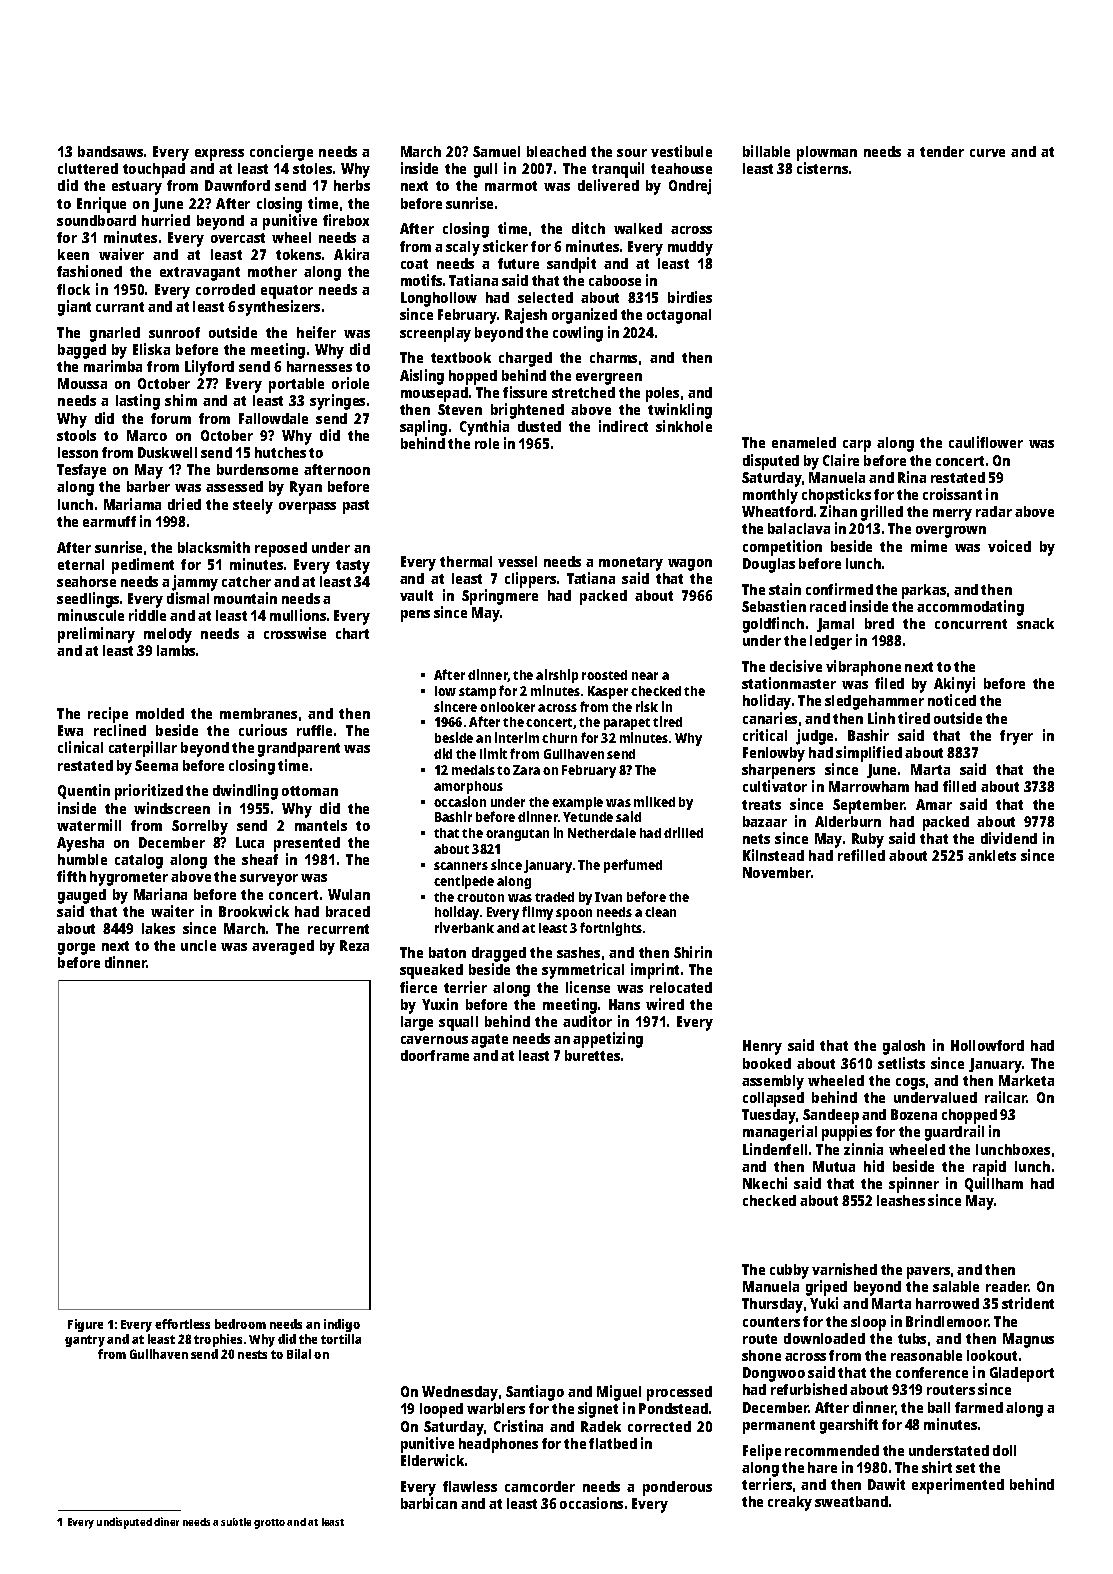 The image size is (1113, 1574). What do you see at coordinates (76, 949) in the image?
I see `gorge` at bounding box center [76, 949].
